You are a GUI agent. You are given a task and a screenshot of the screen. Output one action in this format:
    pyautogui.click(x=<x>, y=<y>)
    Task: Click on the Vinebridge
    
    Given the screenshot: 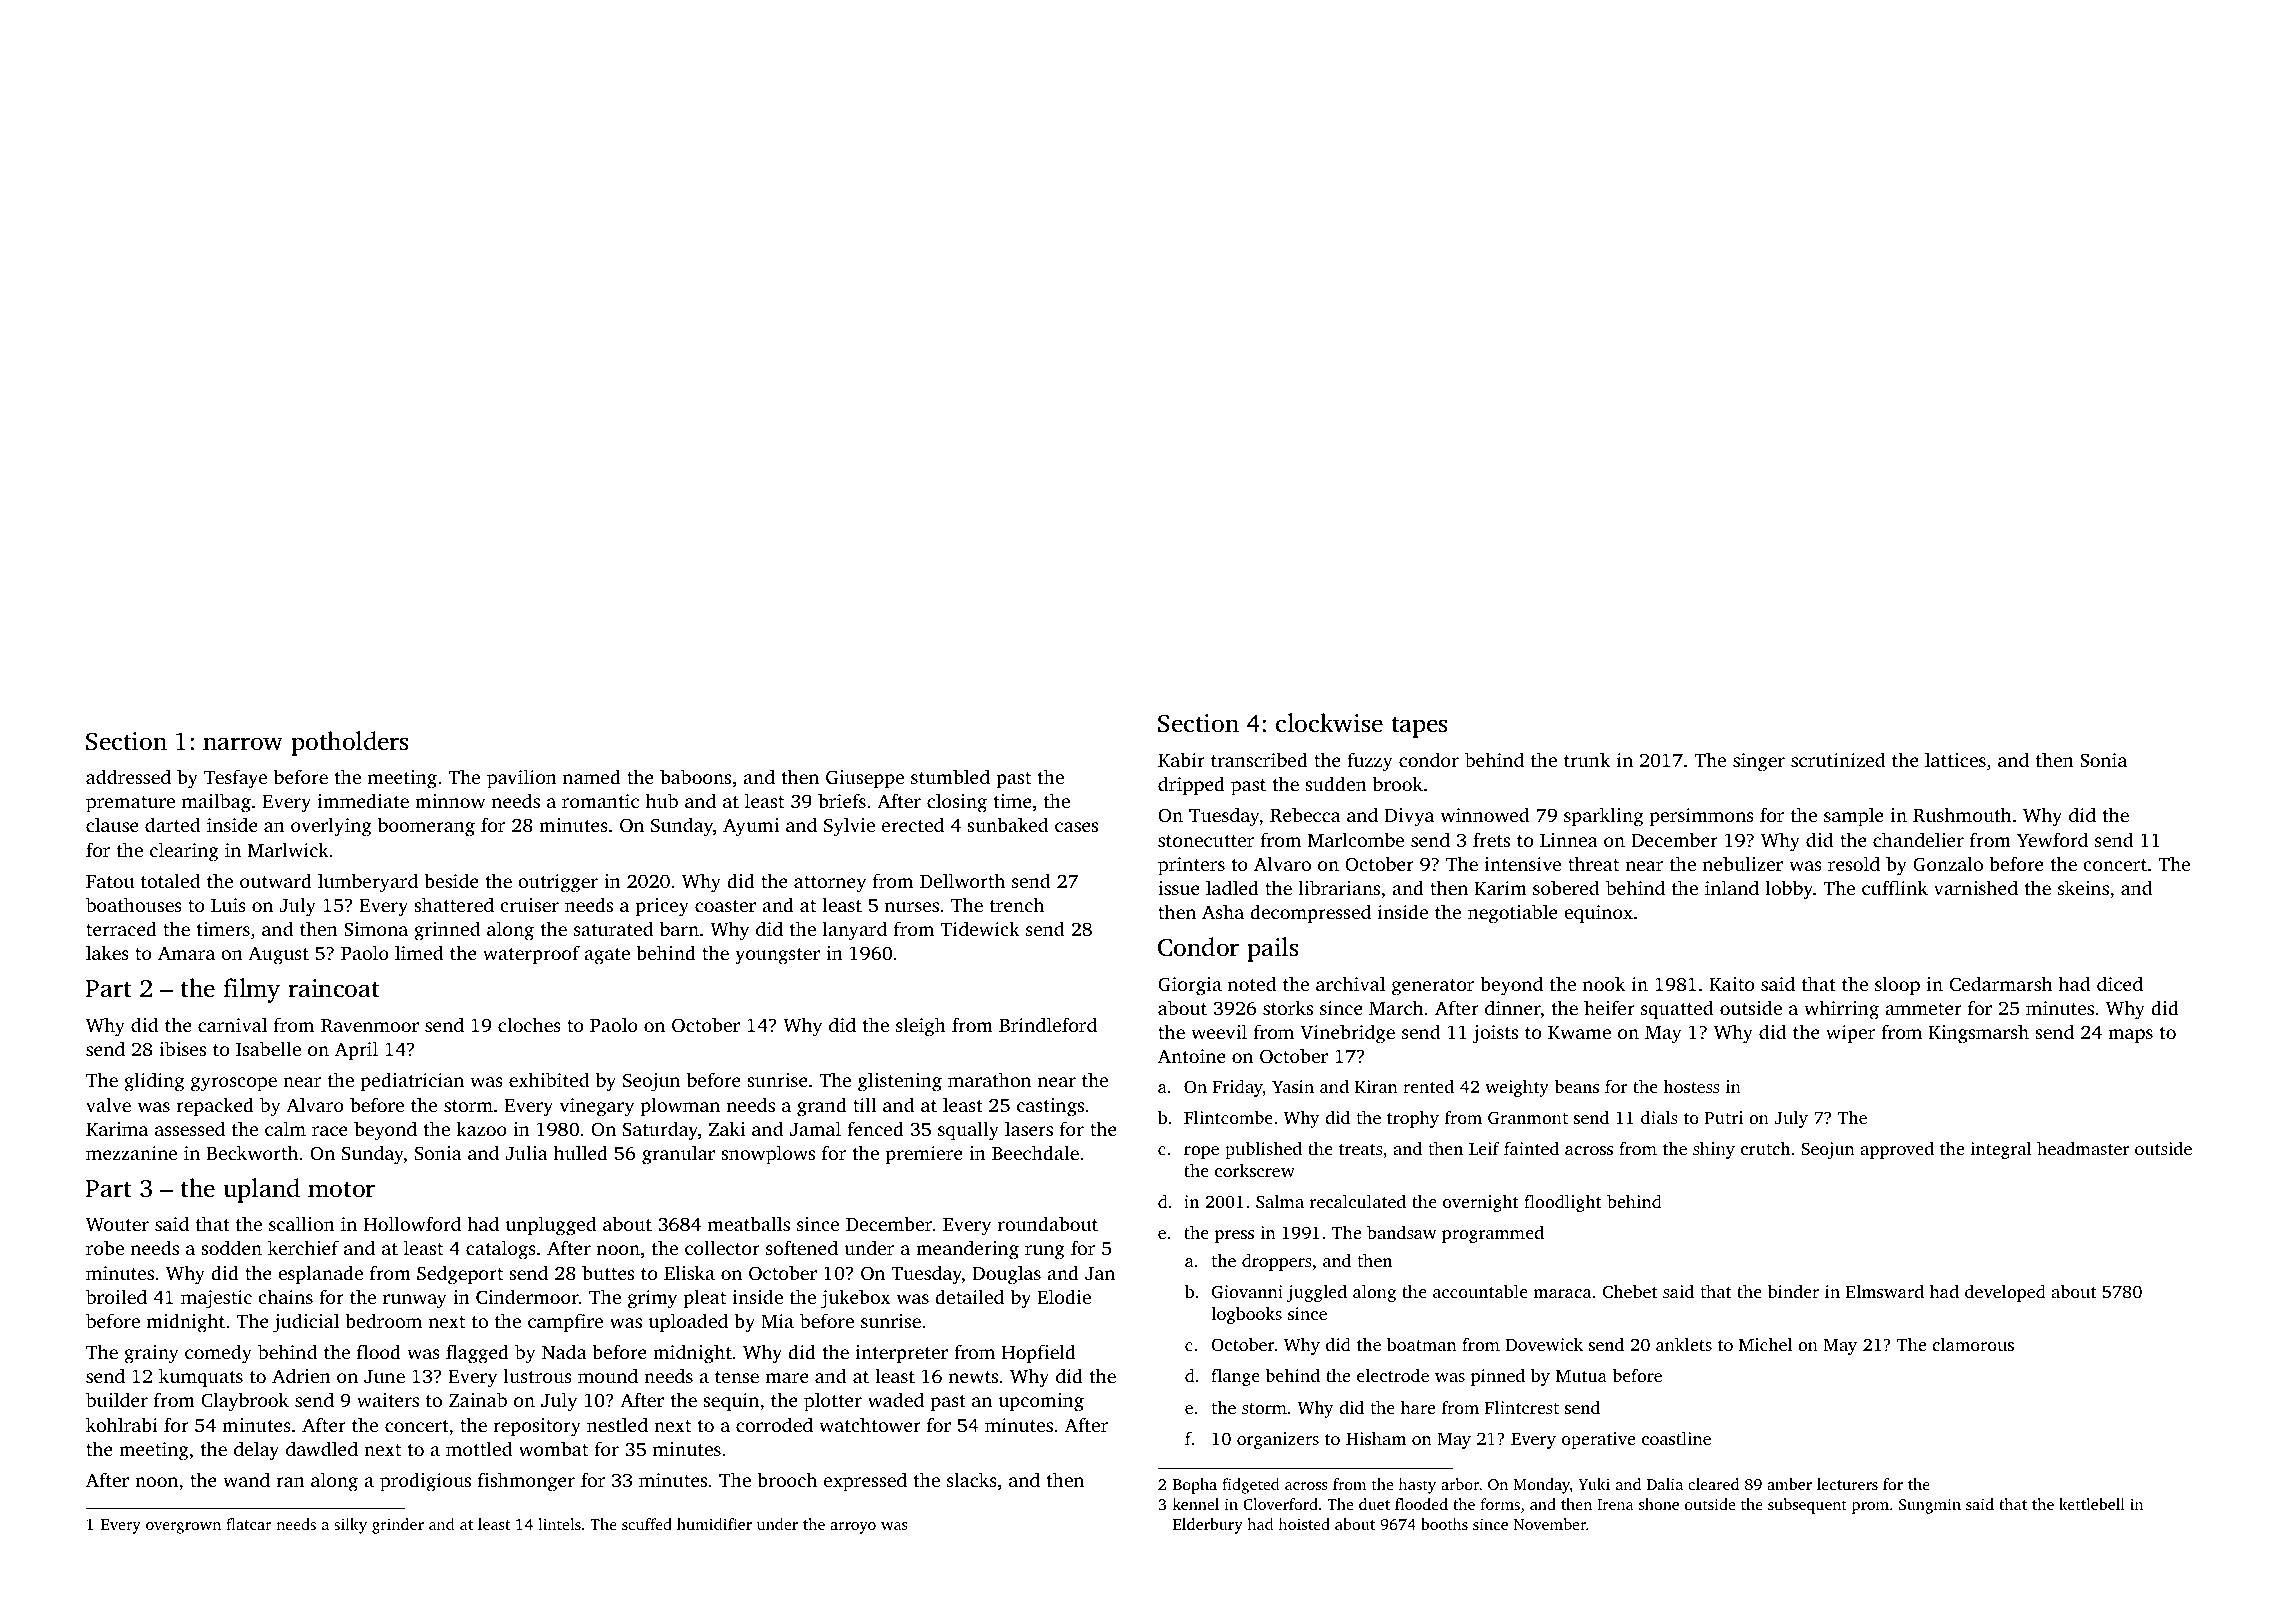 What is the action you would take?
    pyautogui.click(x=1347, y=1034)
